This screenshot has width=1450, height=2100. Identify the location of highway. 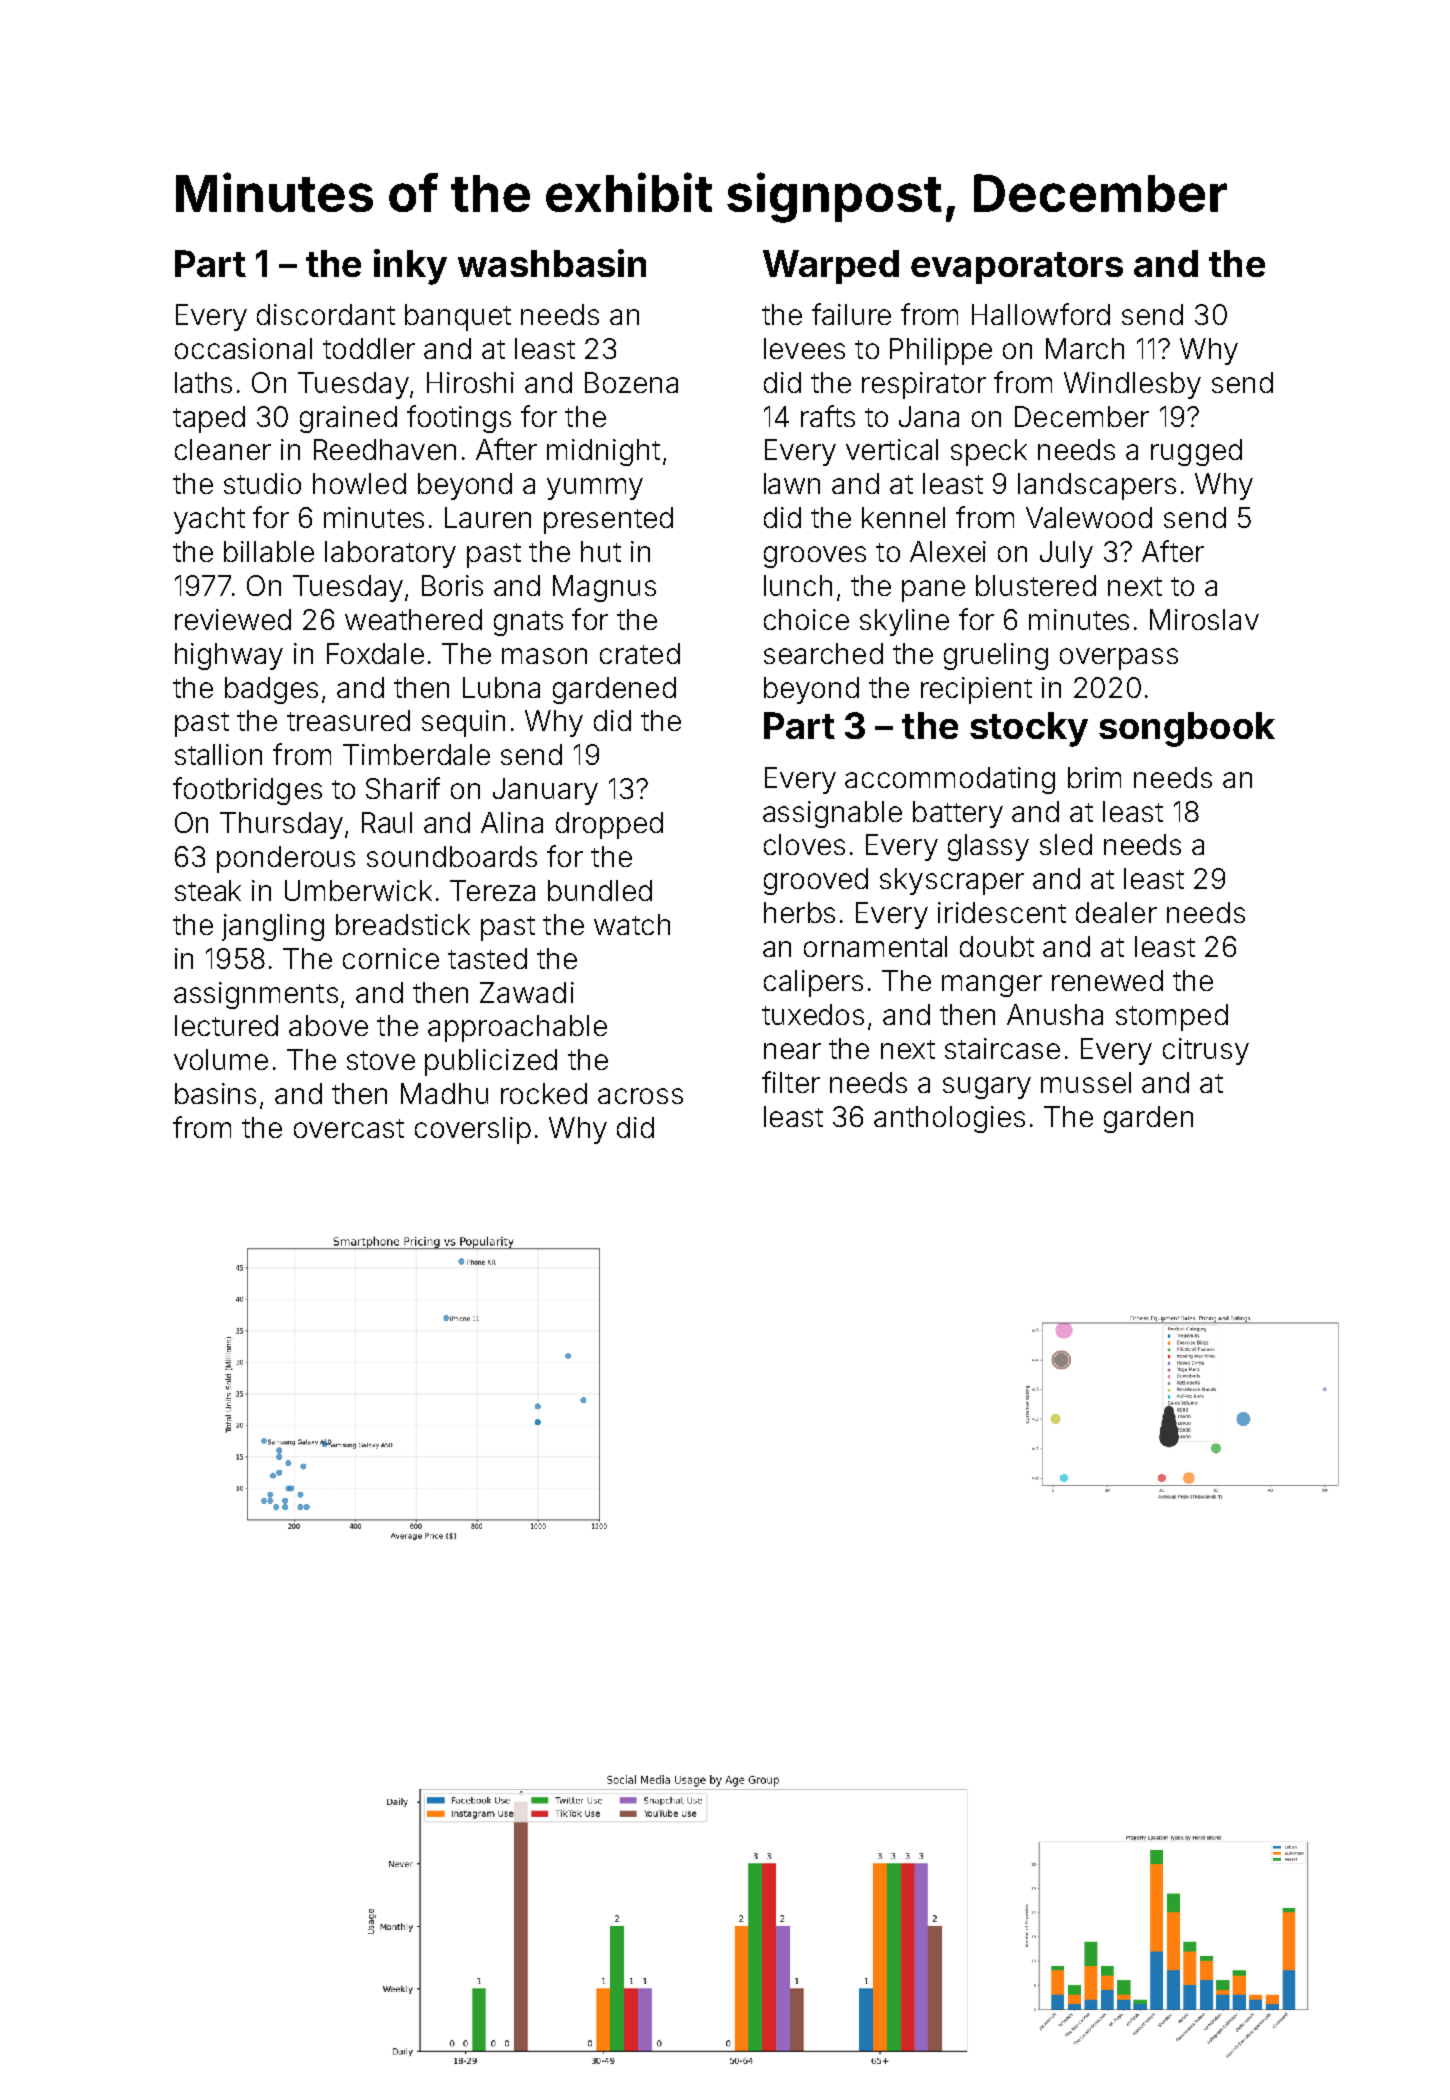
(229, 656).
